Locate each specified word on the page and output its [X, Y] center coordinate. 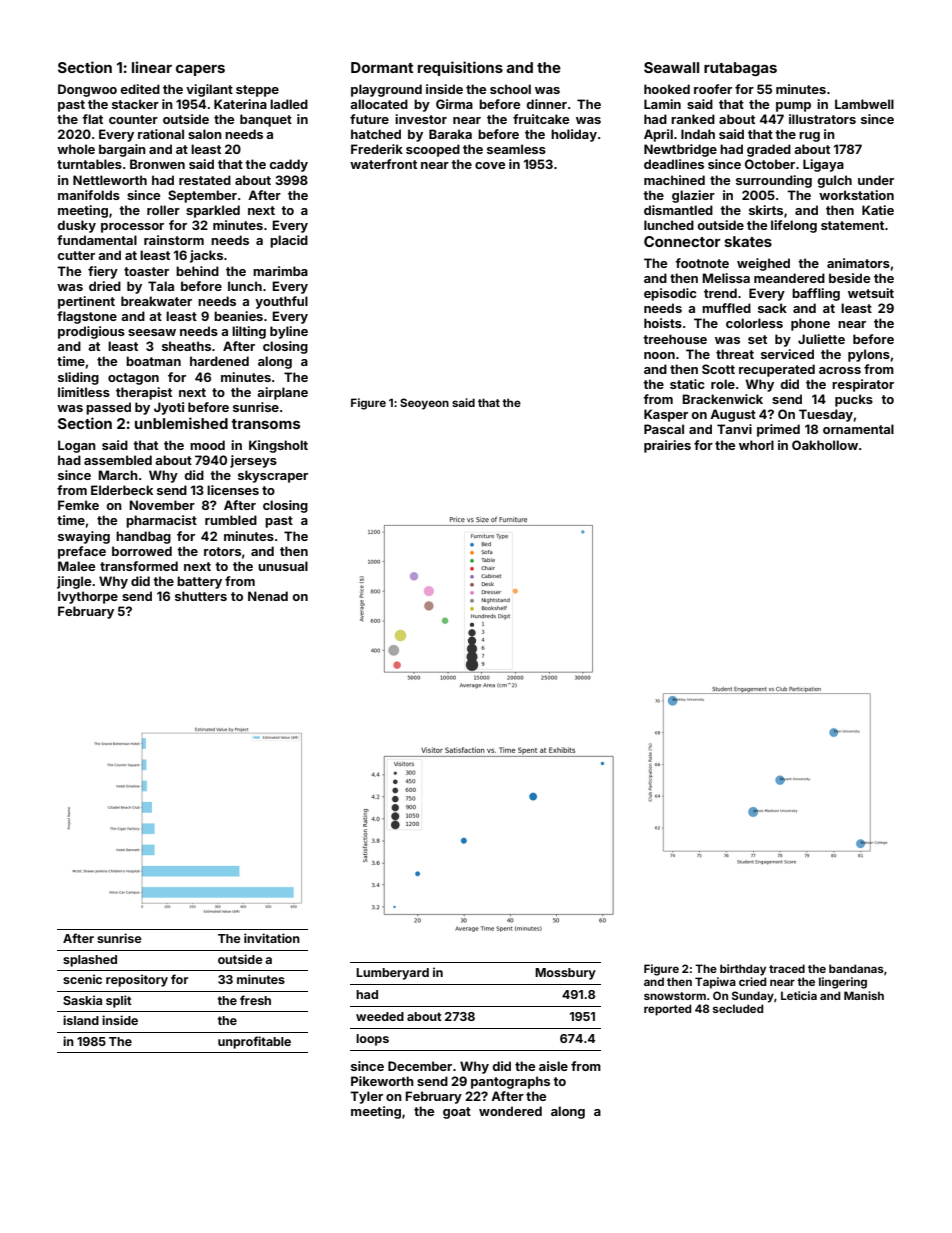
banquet [266, 120]
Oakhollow [825, 445]
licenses [233, 490]
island [81, 1020]
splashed [90, 961]
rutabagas [740, 69]
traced [787, 968]
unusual [283, 566]
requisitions [460, 68]
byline [289, 332]
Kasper [666, 415]
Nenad [268, 596]
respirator [863, 385]
